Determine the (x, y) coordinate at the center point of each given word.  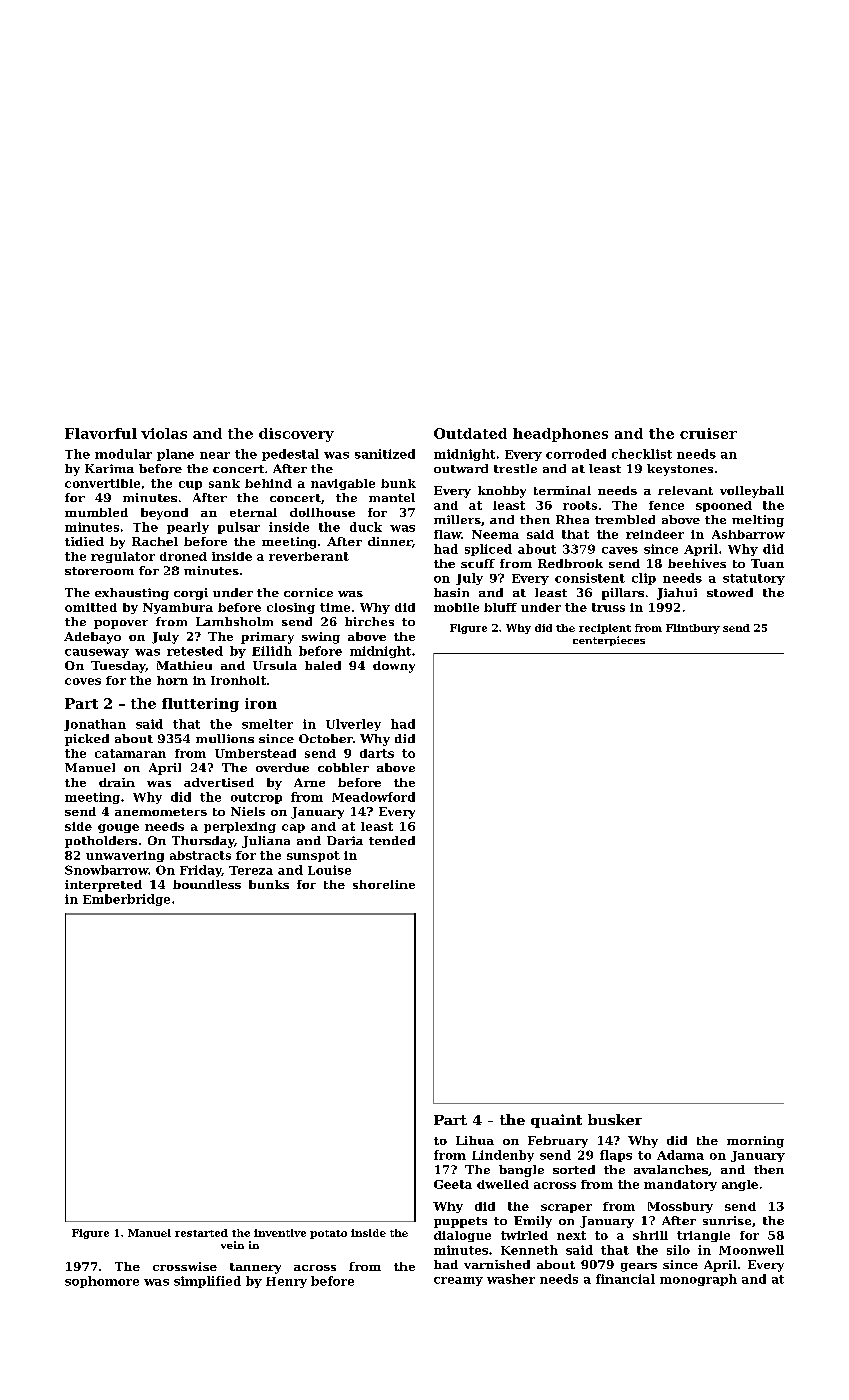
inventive (280, 1233)
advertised (219, 782)
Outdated (470, 433)
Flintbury (693, 629)
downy (394, 667)
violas (164, 433)
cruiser (708, 433)
